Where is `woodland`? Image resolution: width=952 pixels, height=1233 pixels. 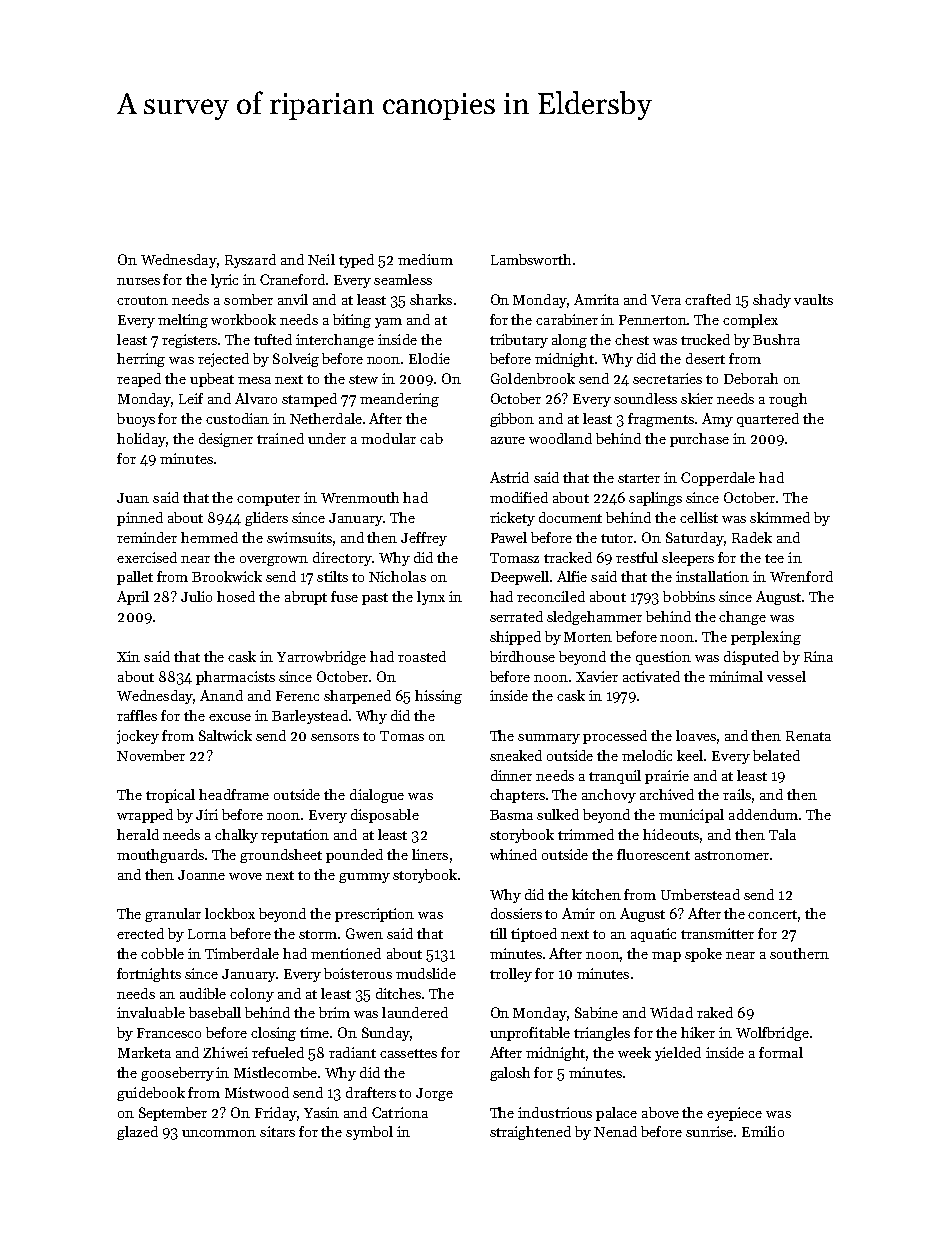
woodland is located at coordinates (560, 438).
